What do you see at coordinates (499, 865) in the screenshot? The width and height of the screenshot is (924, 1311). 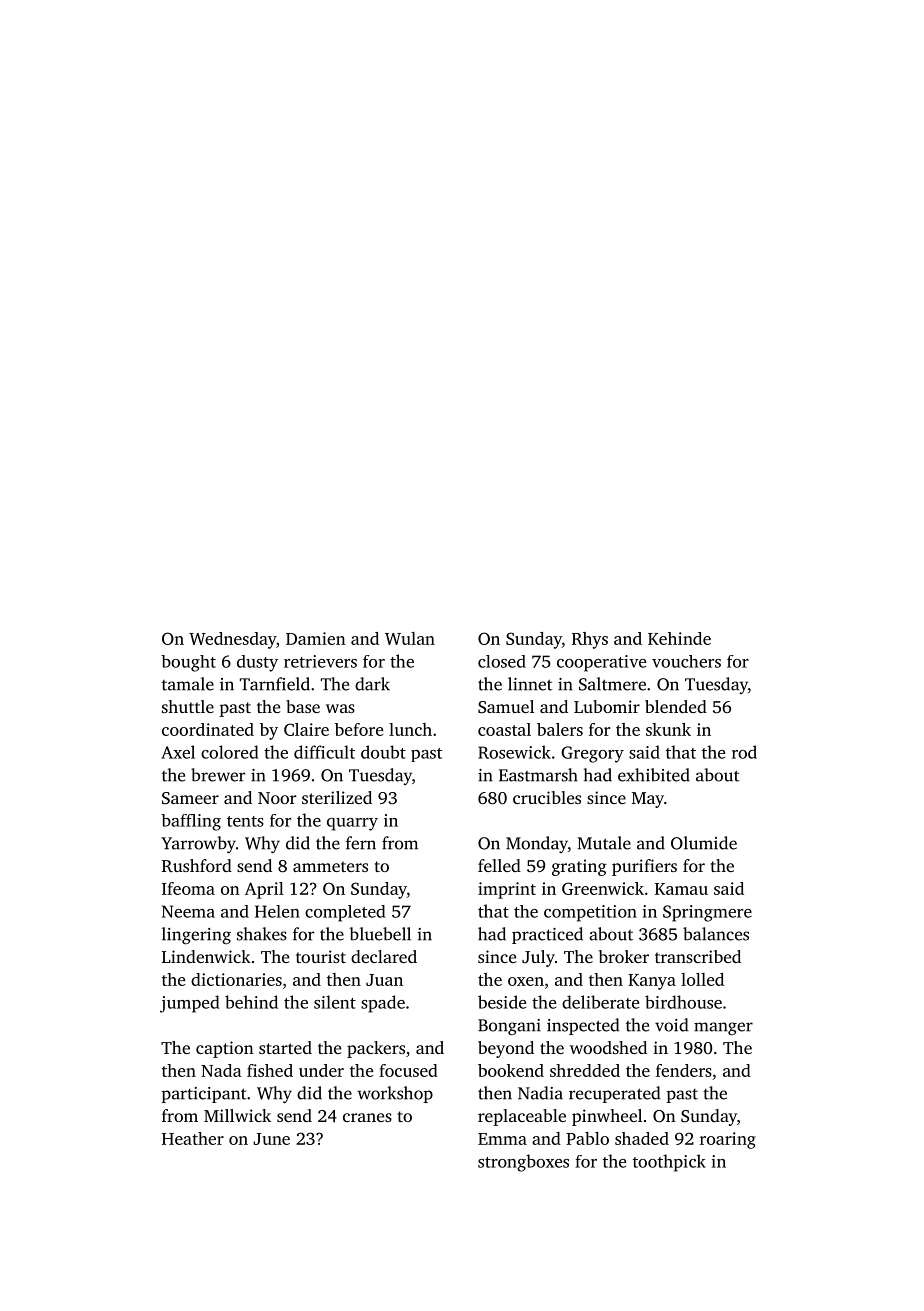 I see `felled` at bounding box center [499, 865].
